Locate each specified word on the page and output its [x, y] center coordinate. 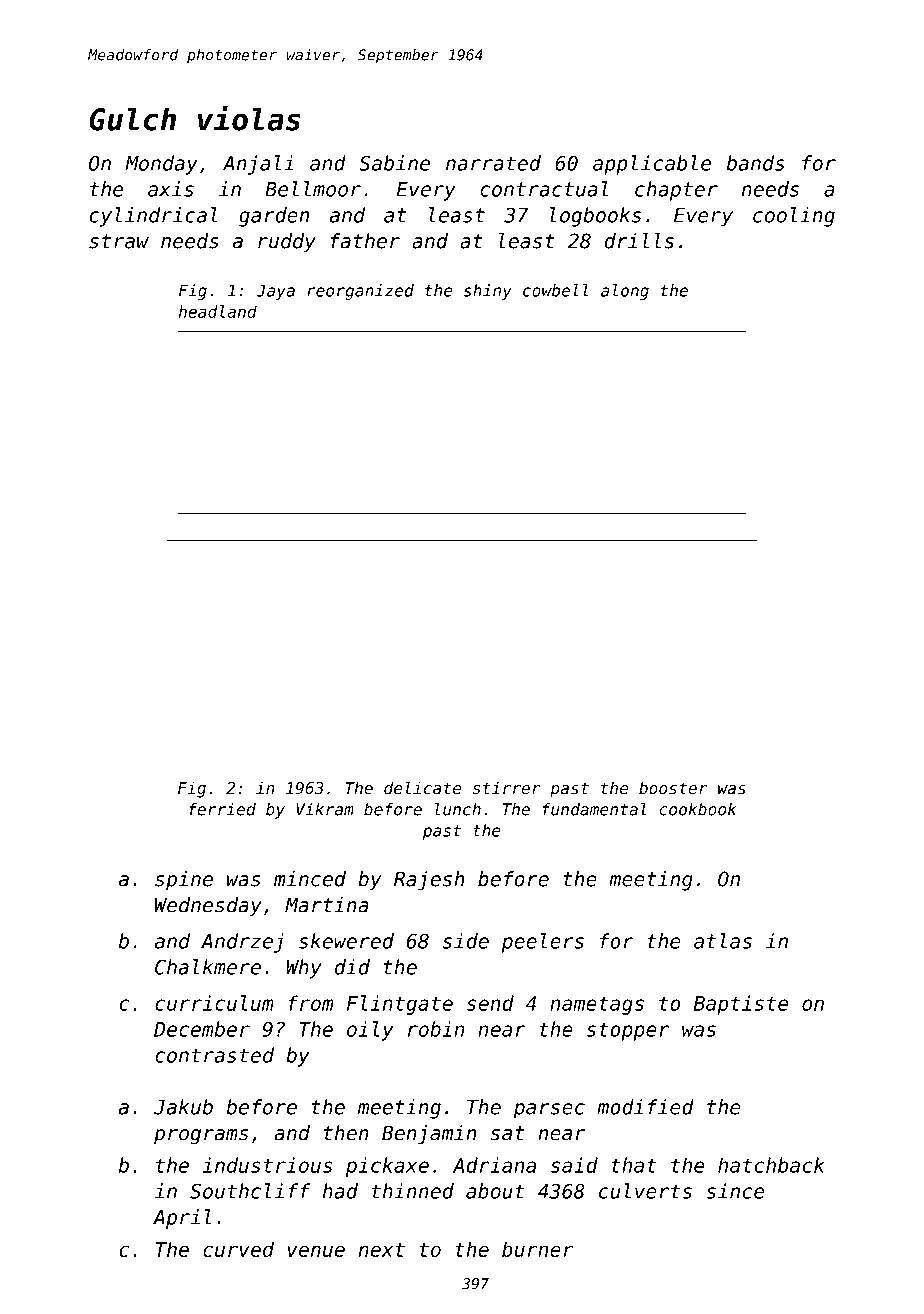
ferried [222, 809]
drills [639, 241]
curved [238, 1249]
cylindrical [154, 217]
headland [218, 311]
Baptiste [741, 1005]
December [202, 1029]
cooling [794, 217]
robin [436, 1029]
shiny [488, 292]
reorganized [360, 292]
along [625, 292]
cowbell [556, 290]
